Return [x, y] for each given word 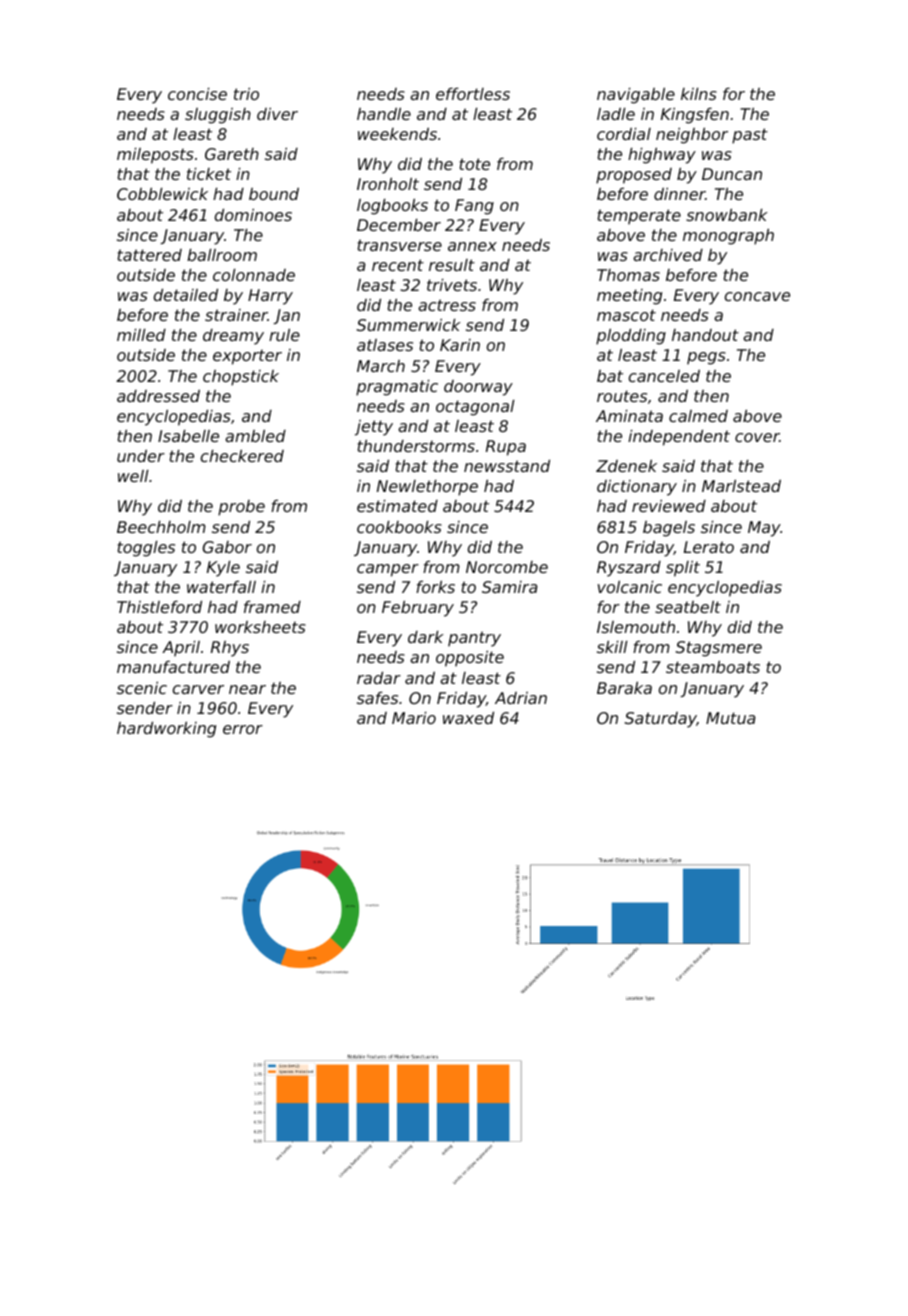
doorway [478, 388]
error [243, 729]
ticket [209, 174]
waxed [468, 718]
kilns [699, 94]
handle [384, 114]
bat [610, 376]
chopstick [241, 378]
